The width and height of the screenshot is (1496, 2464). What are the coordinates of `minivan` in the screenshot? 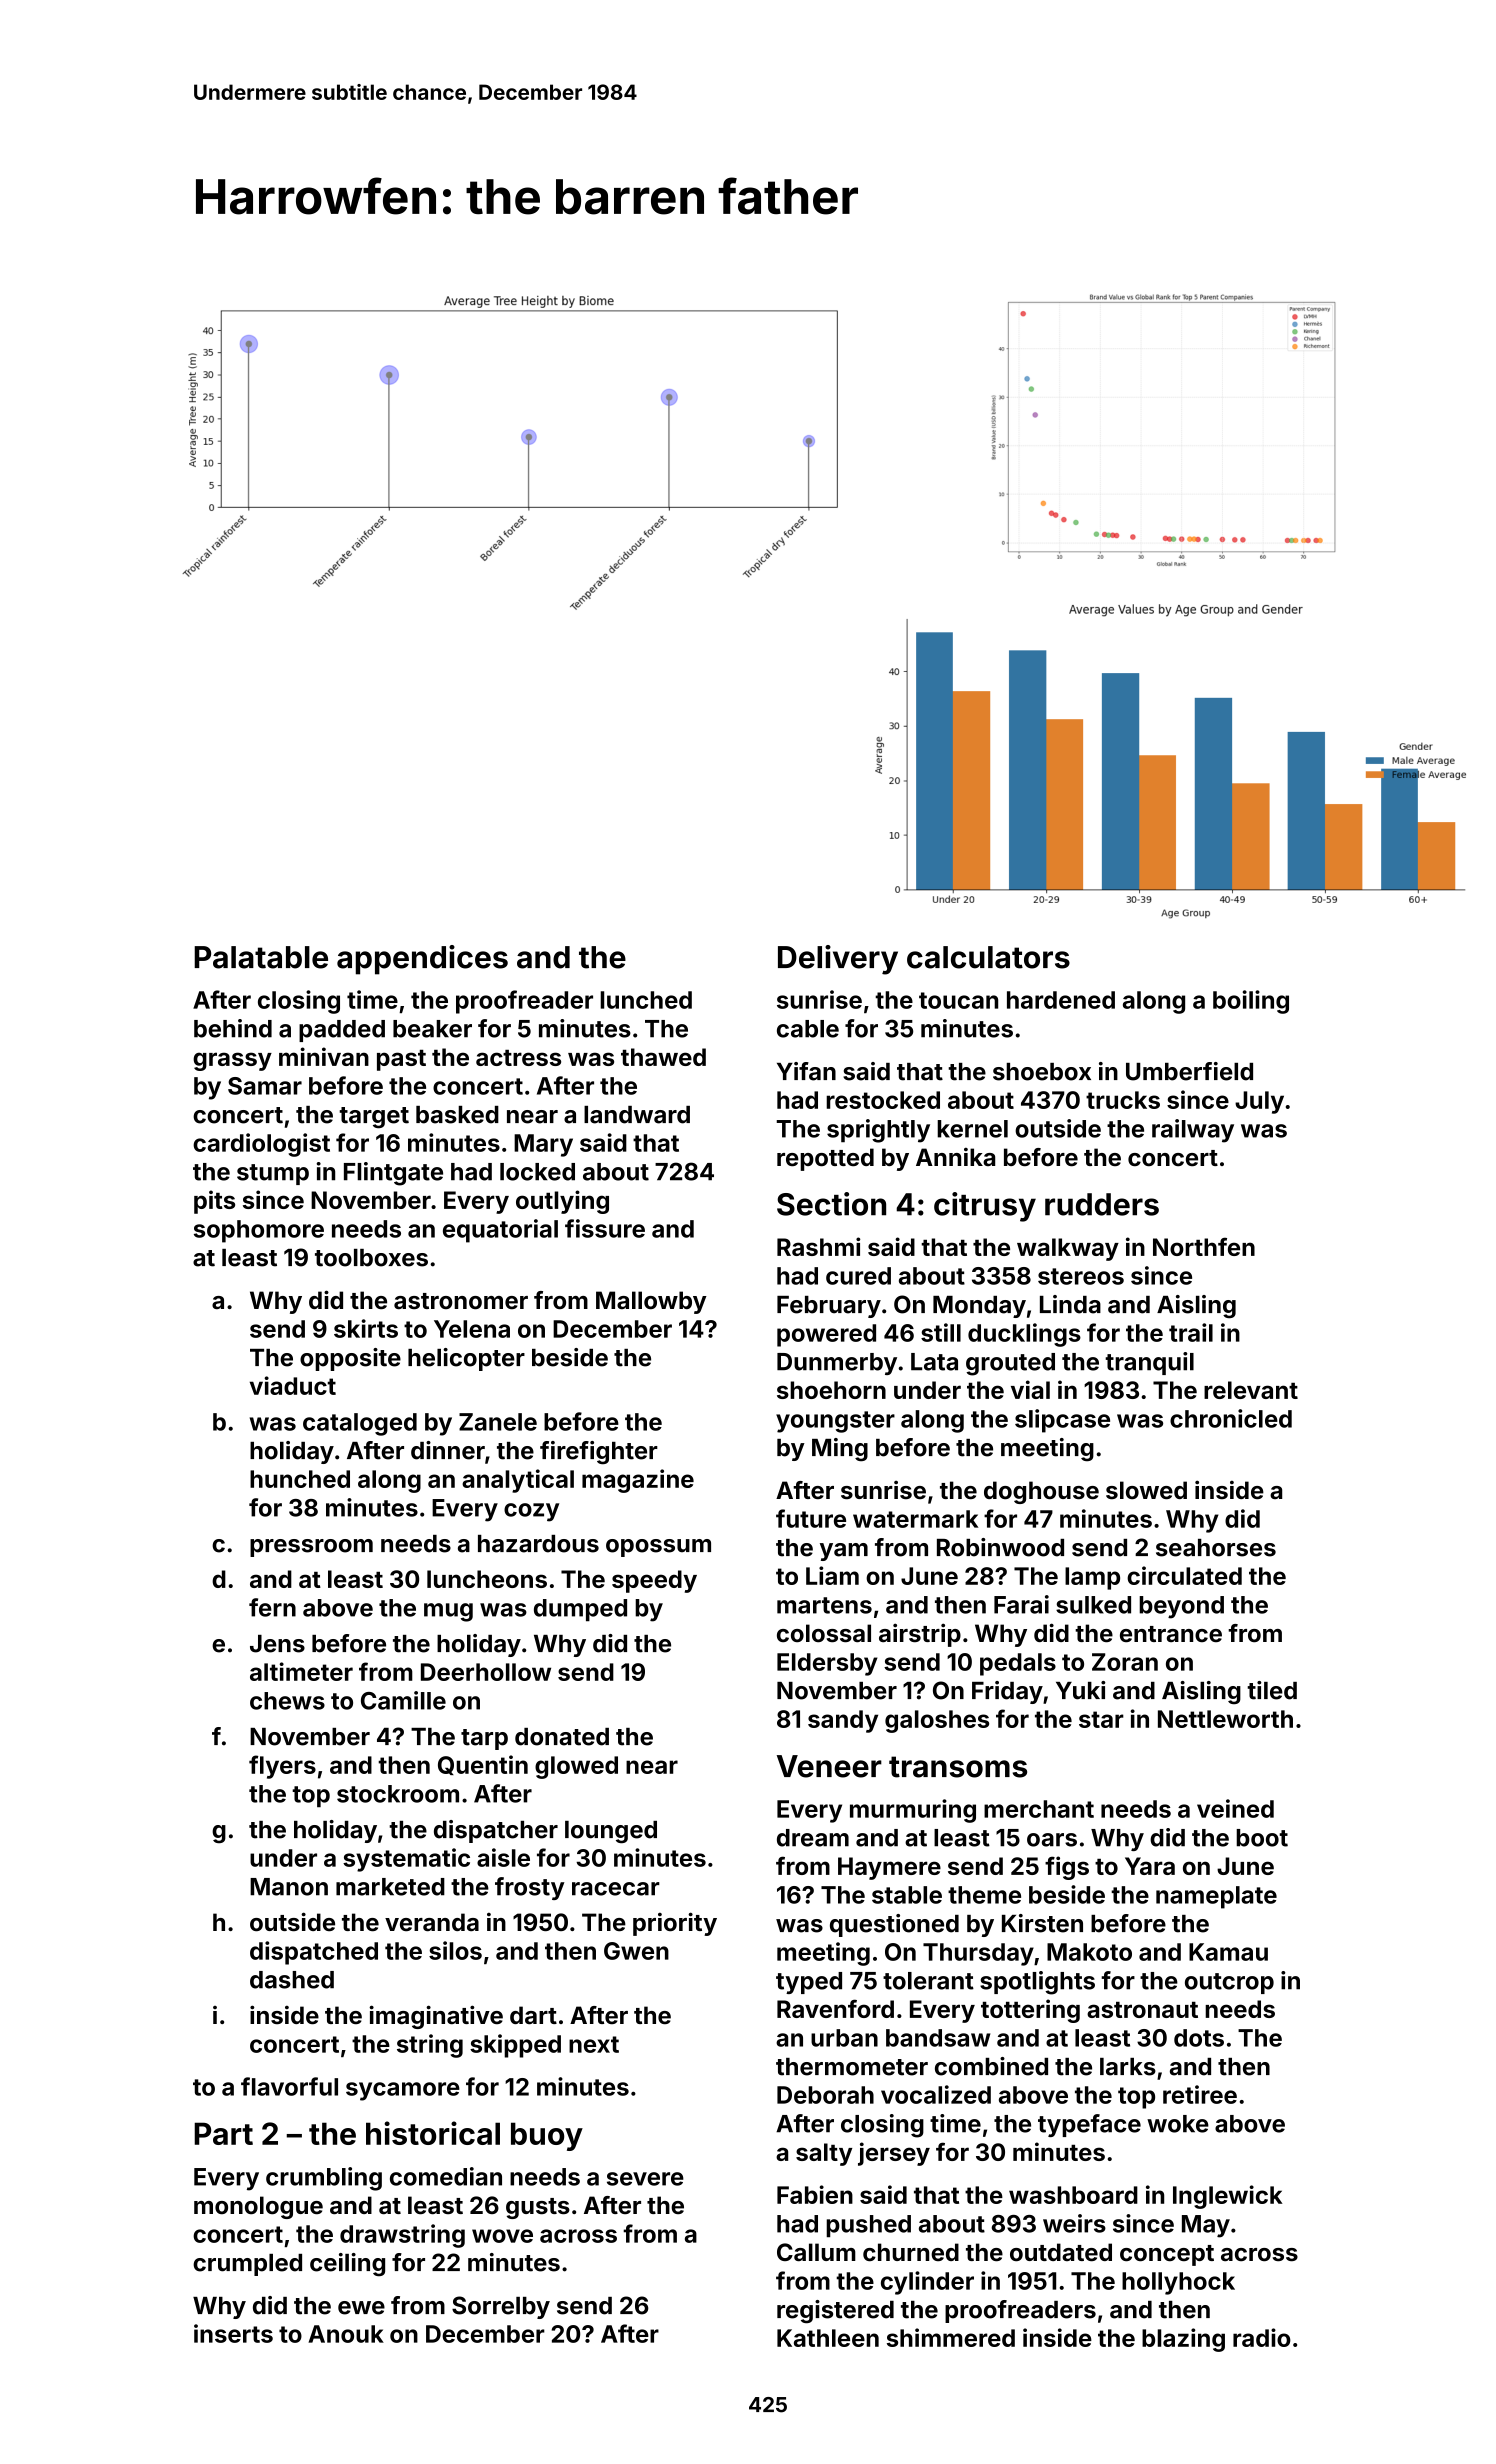 It's located at (324, 1056).
